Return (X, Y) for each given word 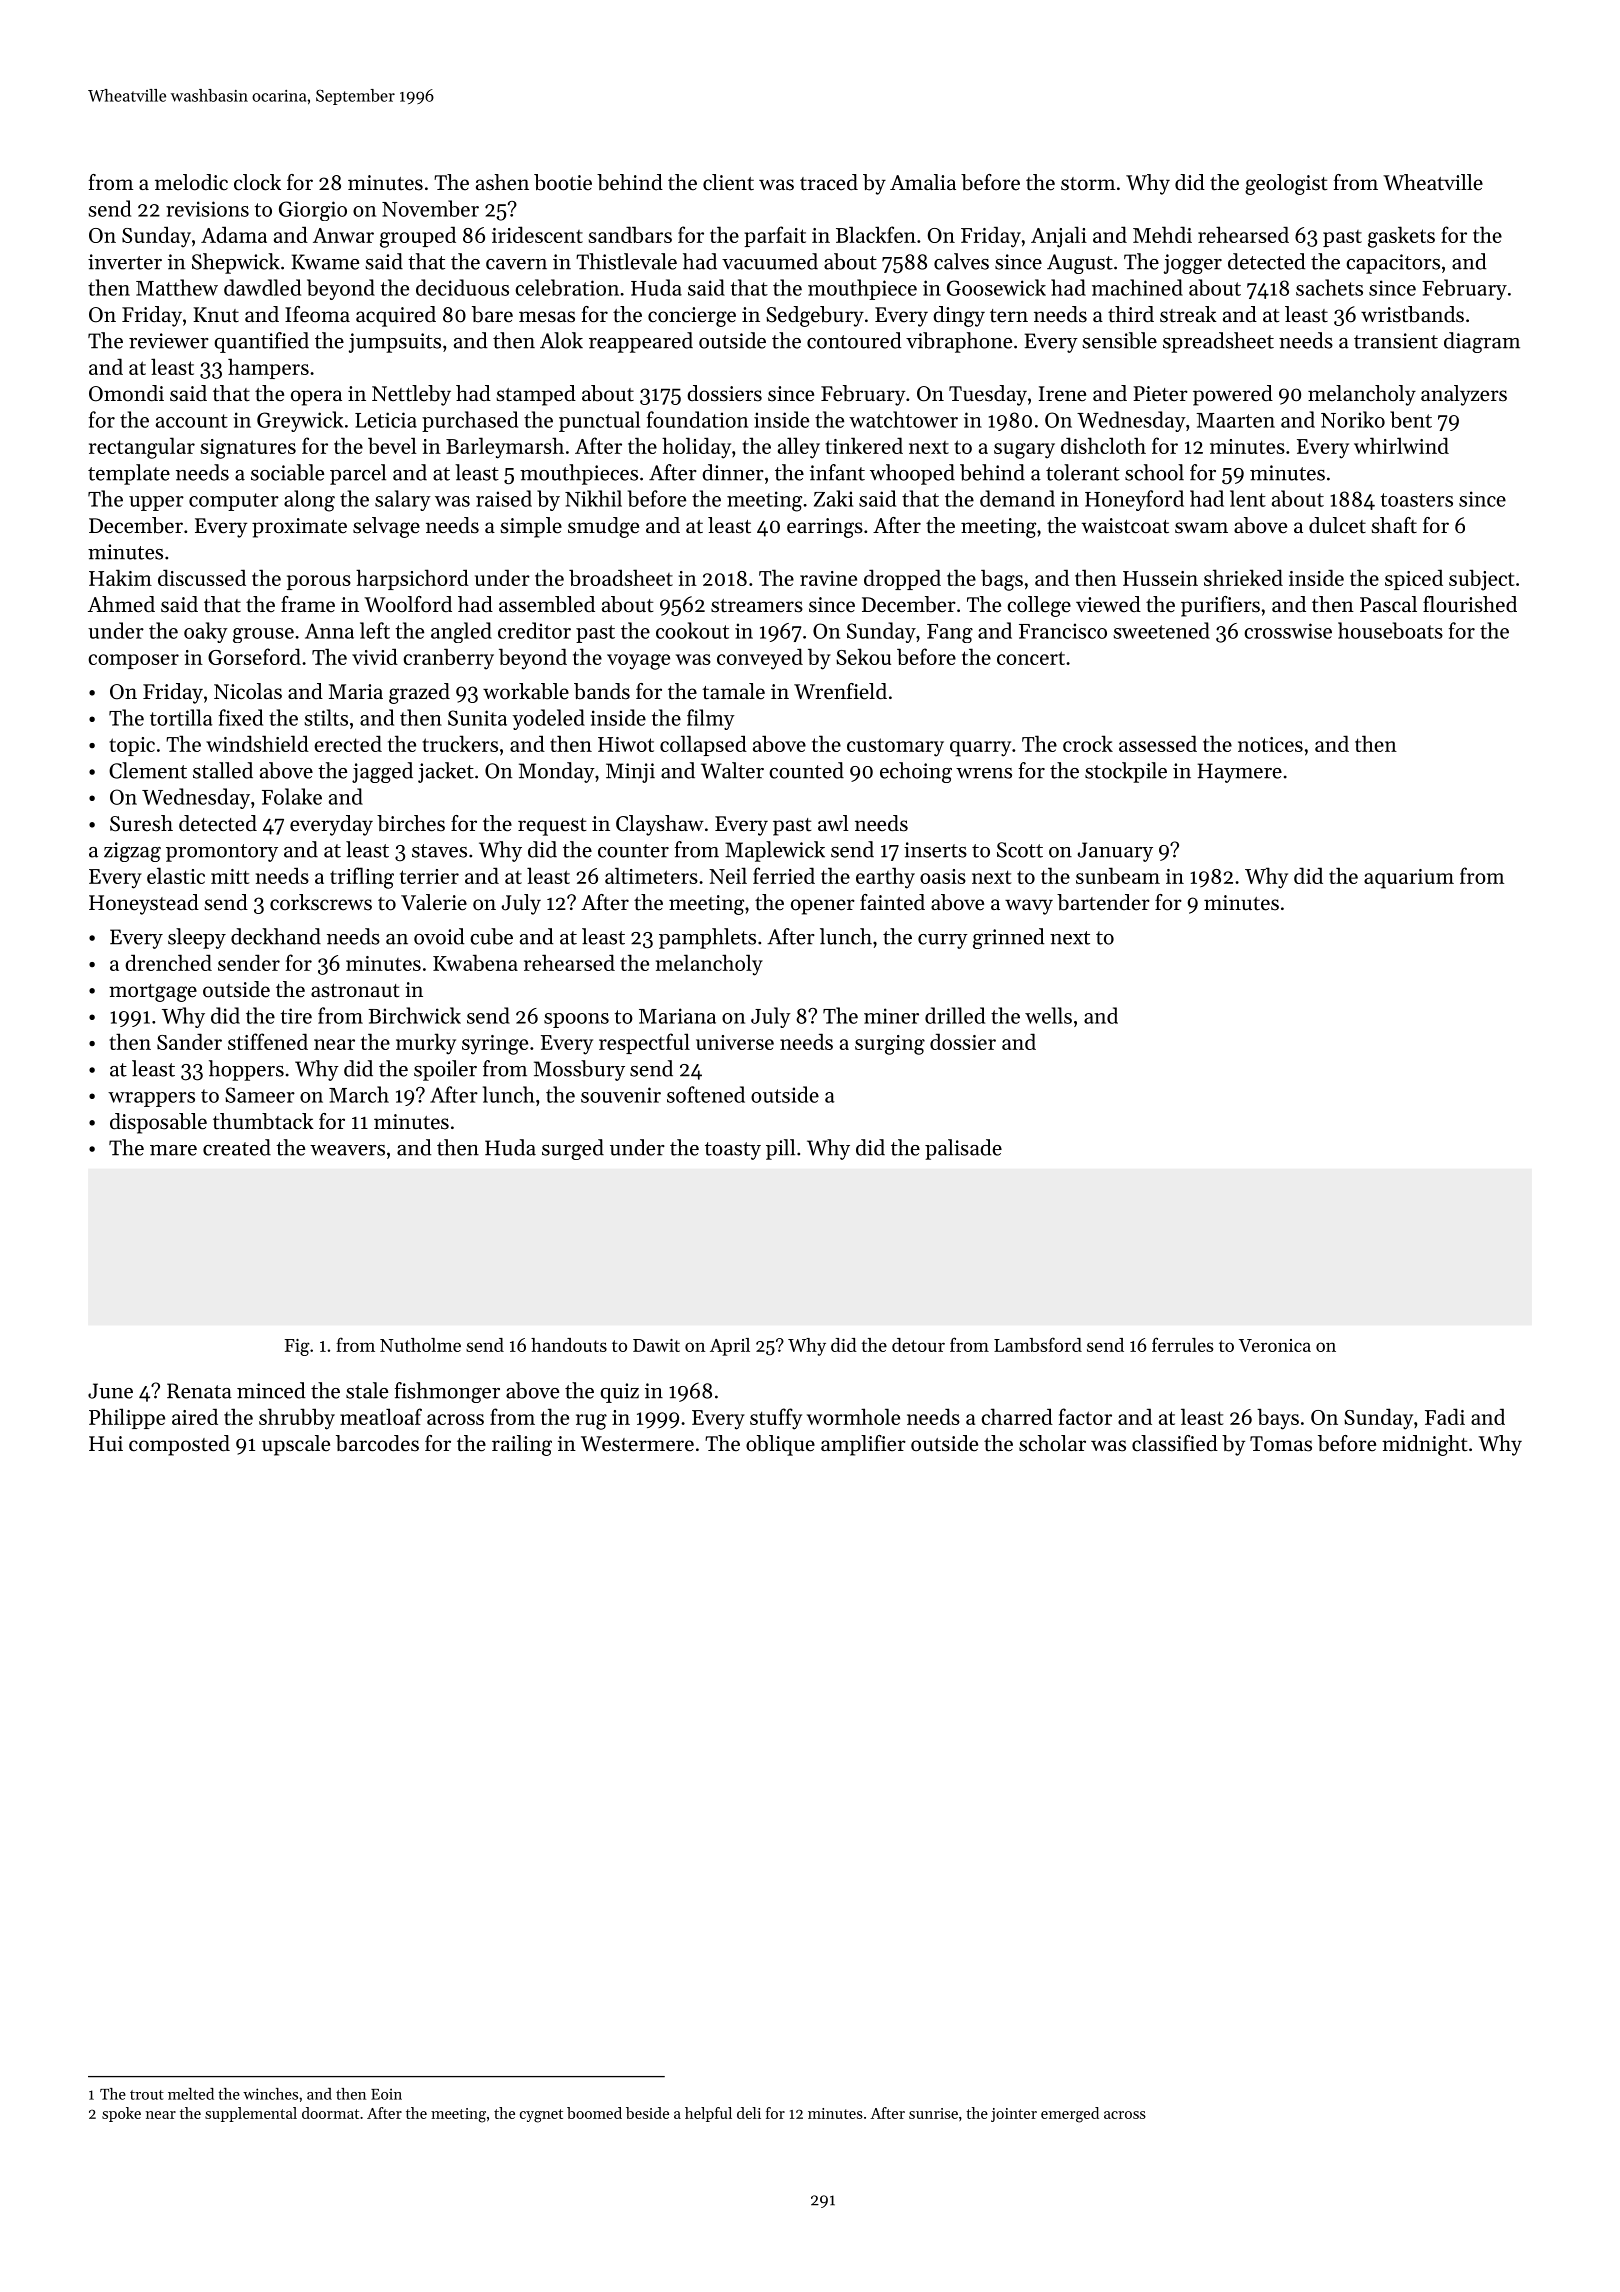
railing (522, 1445)
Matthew (177, 287)
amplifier (863, 1445)
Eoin (386, 2094)
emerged (1070, 2115)
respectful (644, 1043)
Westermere (637, 1444)
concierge (692, 317)
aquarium (1409, 879)
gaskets (1401, 237)
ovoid (439, 936)
